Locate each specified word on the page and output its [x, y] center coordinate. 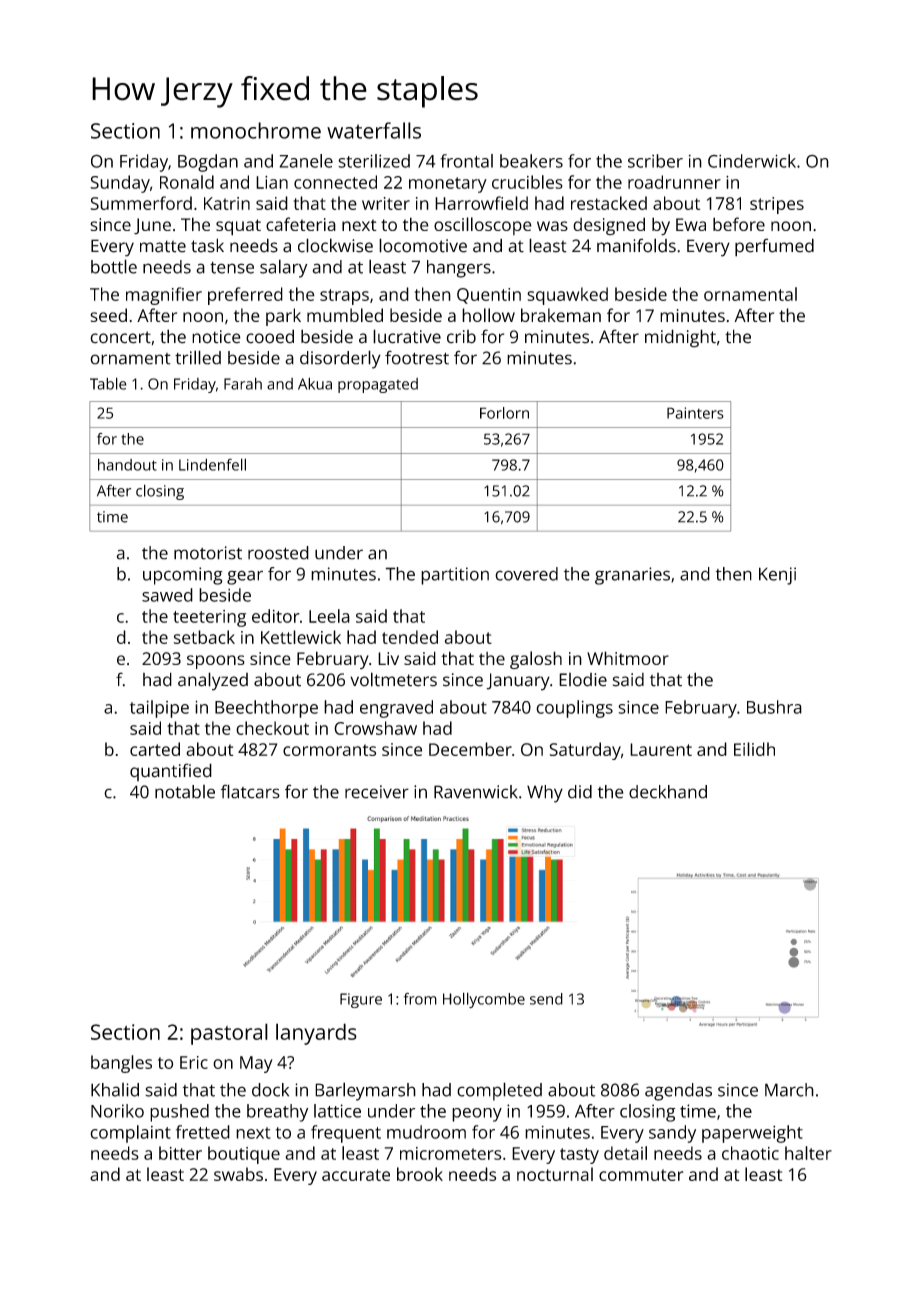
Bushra [774, 707]
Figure [361, 1000]
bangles [121, 1064]
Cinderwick [752, 161]
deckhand [668, 792]
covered [526, 574]
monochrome [256, 130]
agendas [678, 1092]
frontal [466, 161]
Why [545, 794]
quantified [171, 772]
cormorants [329, 750]
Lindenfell [212, 464]
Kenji [777, 576]
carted [155, 749]
